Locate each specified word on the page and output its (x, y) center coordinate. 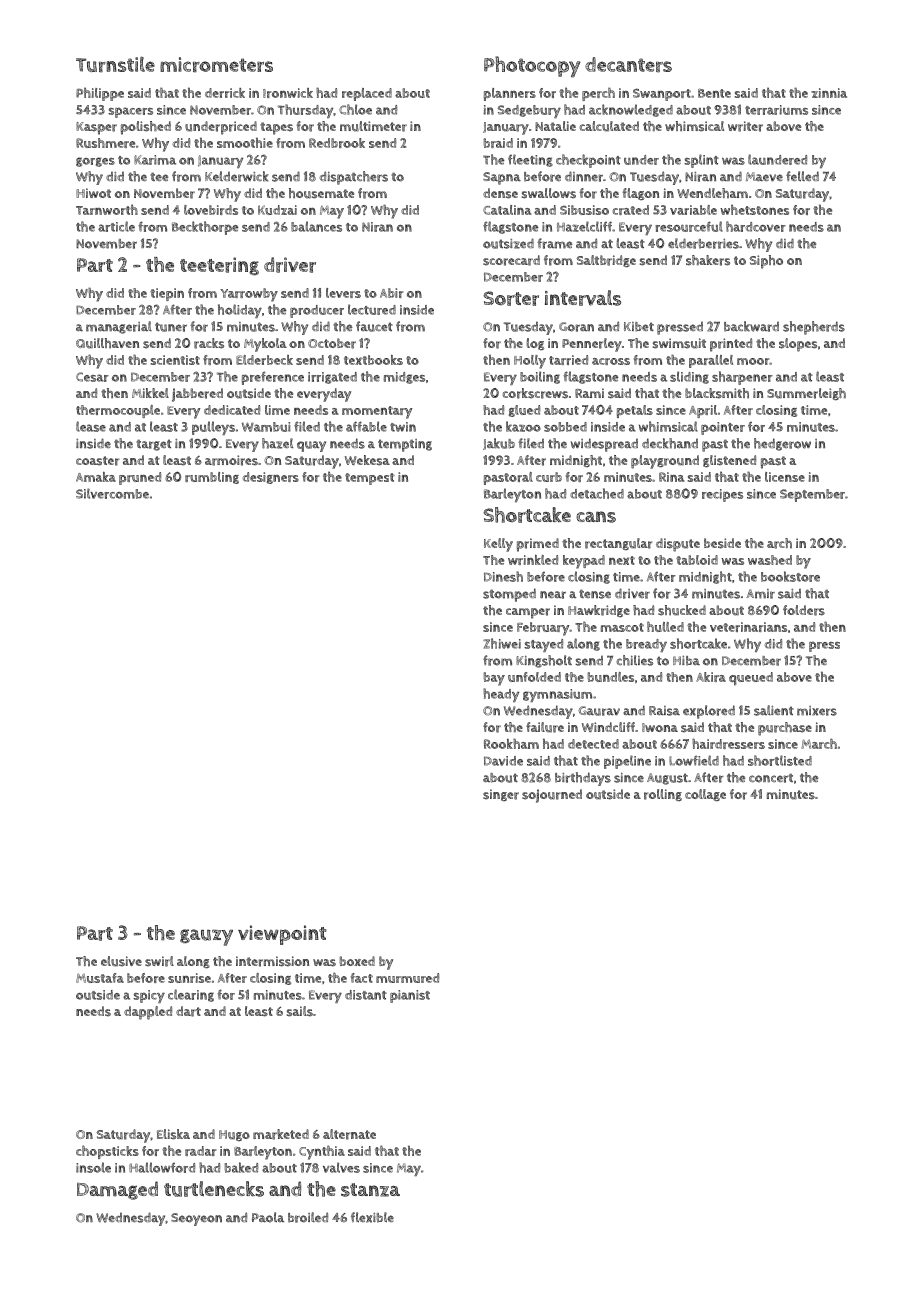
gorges (95, 162)
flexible (372, 1217)
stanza (370, 1190)
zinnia (829, 93)
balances (316, 226)
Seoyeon (196, 1219)
